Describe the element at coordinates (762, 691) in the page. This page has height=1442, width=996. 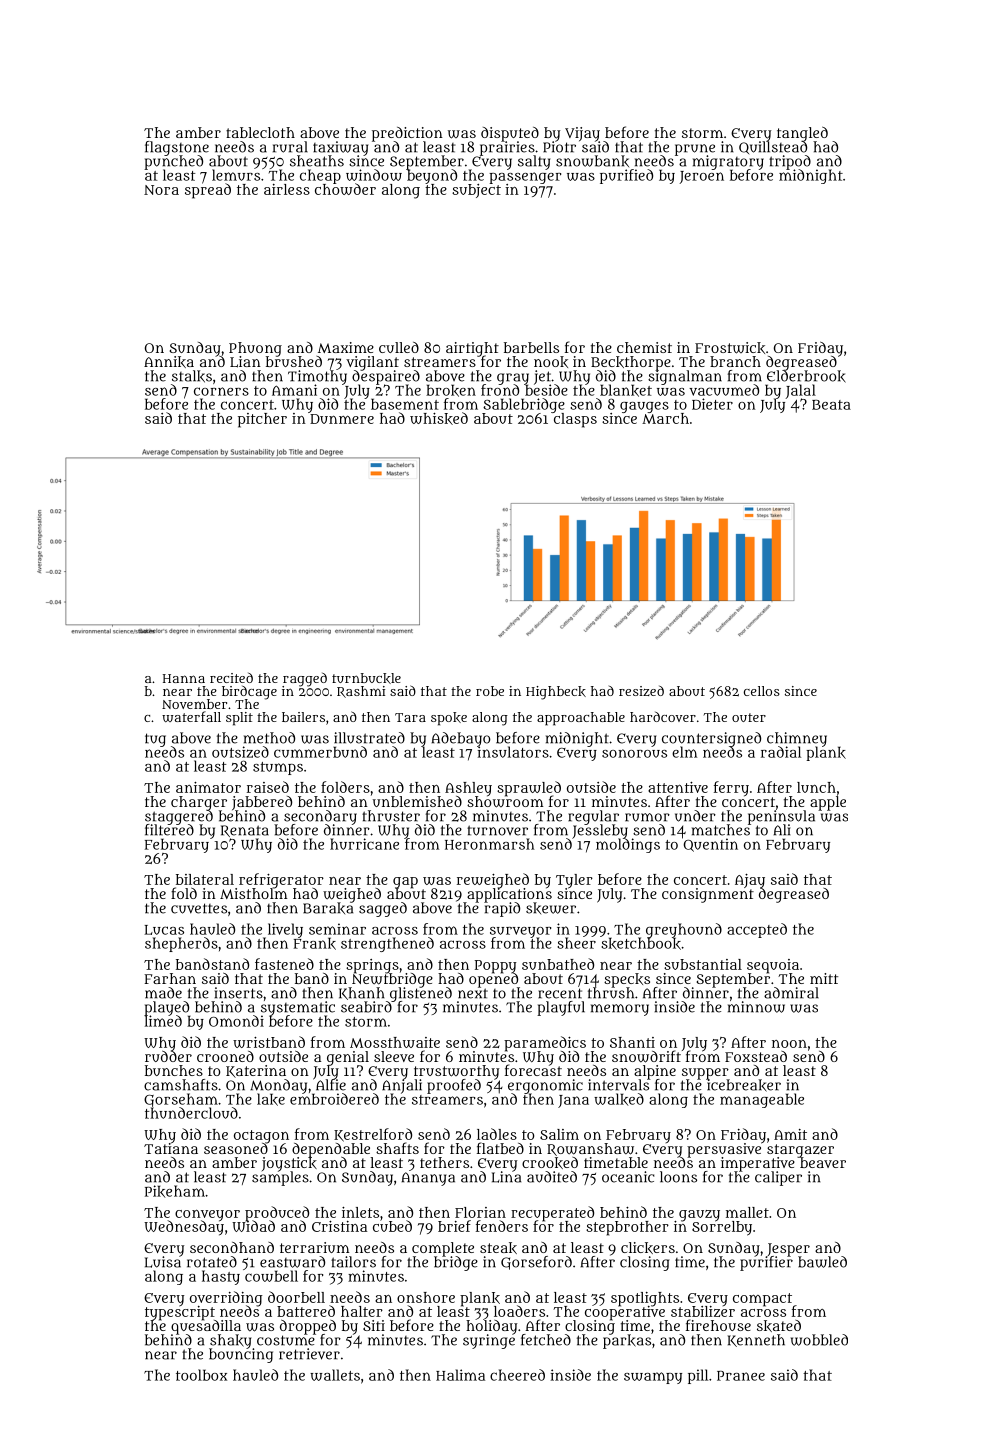
I see `cellos` at that location.
